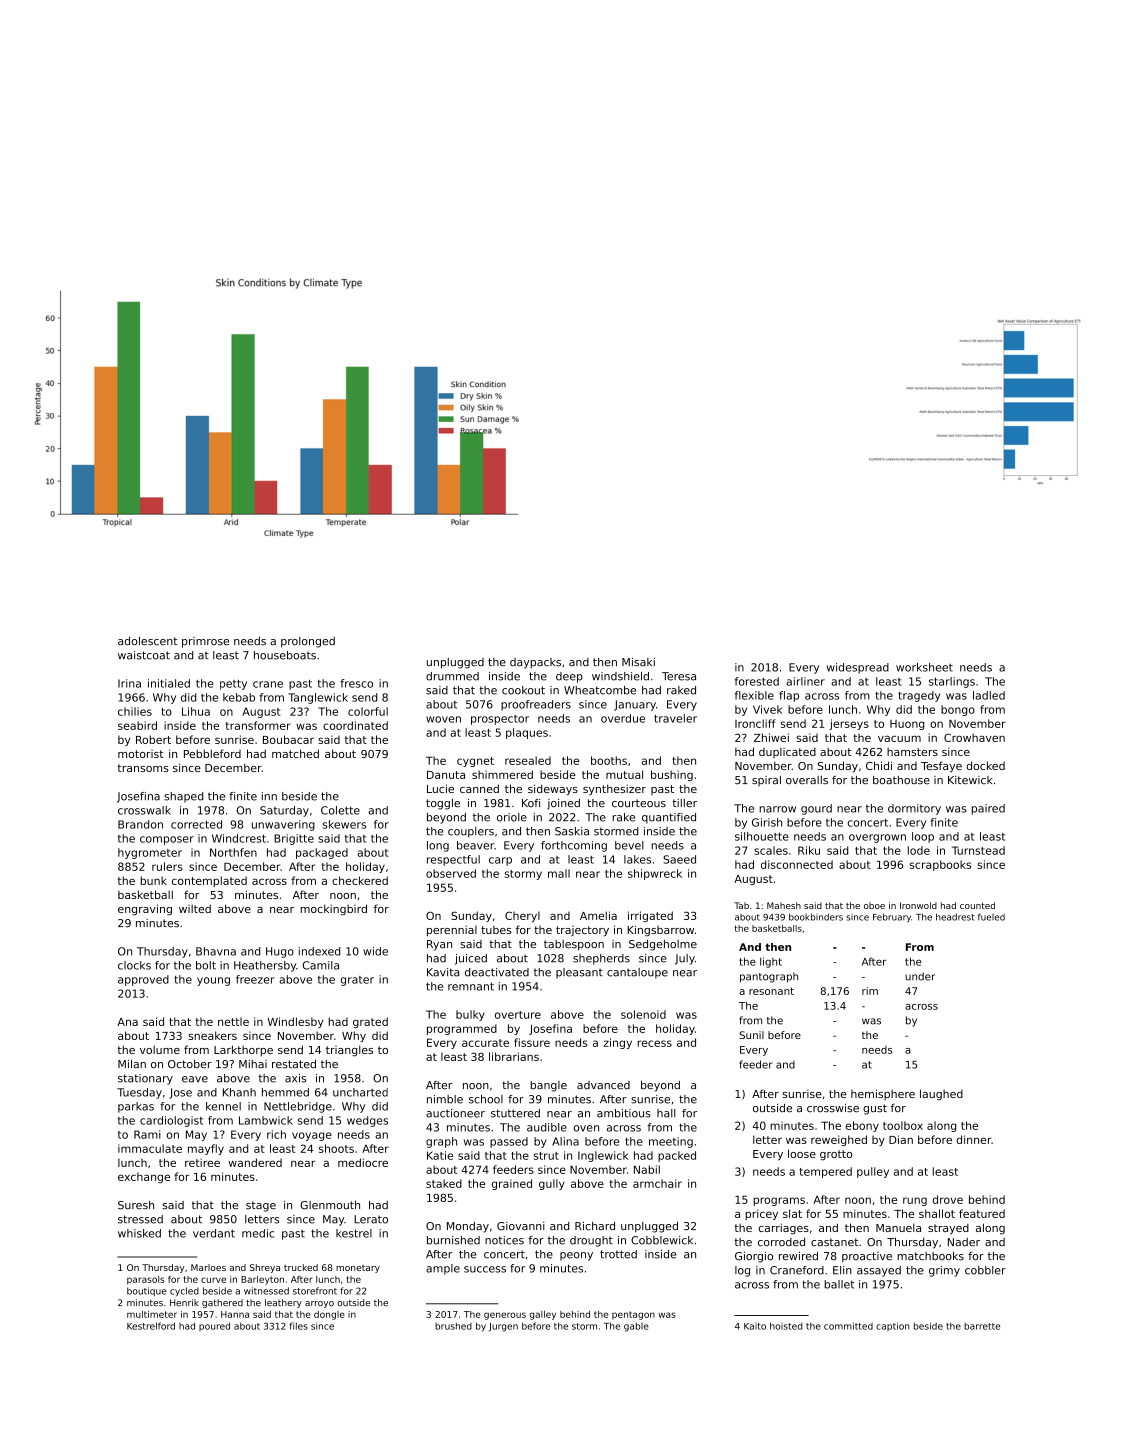 The height and width of the screenshot is (1454, 1123). What do you see at coordinates (470, 1015) in the screenshot?
I see `bulky` at bounding box center [470, 1015].
